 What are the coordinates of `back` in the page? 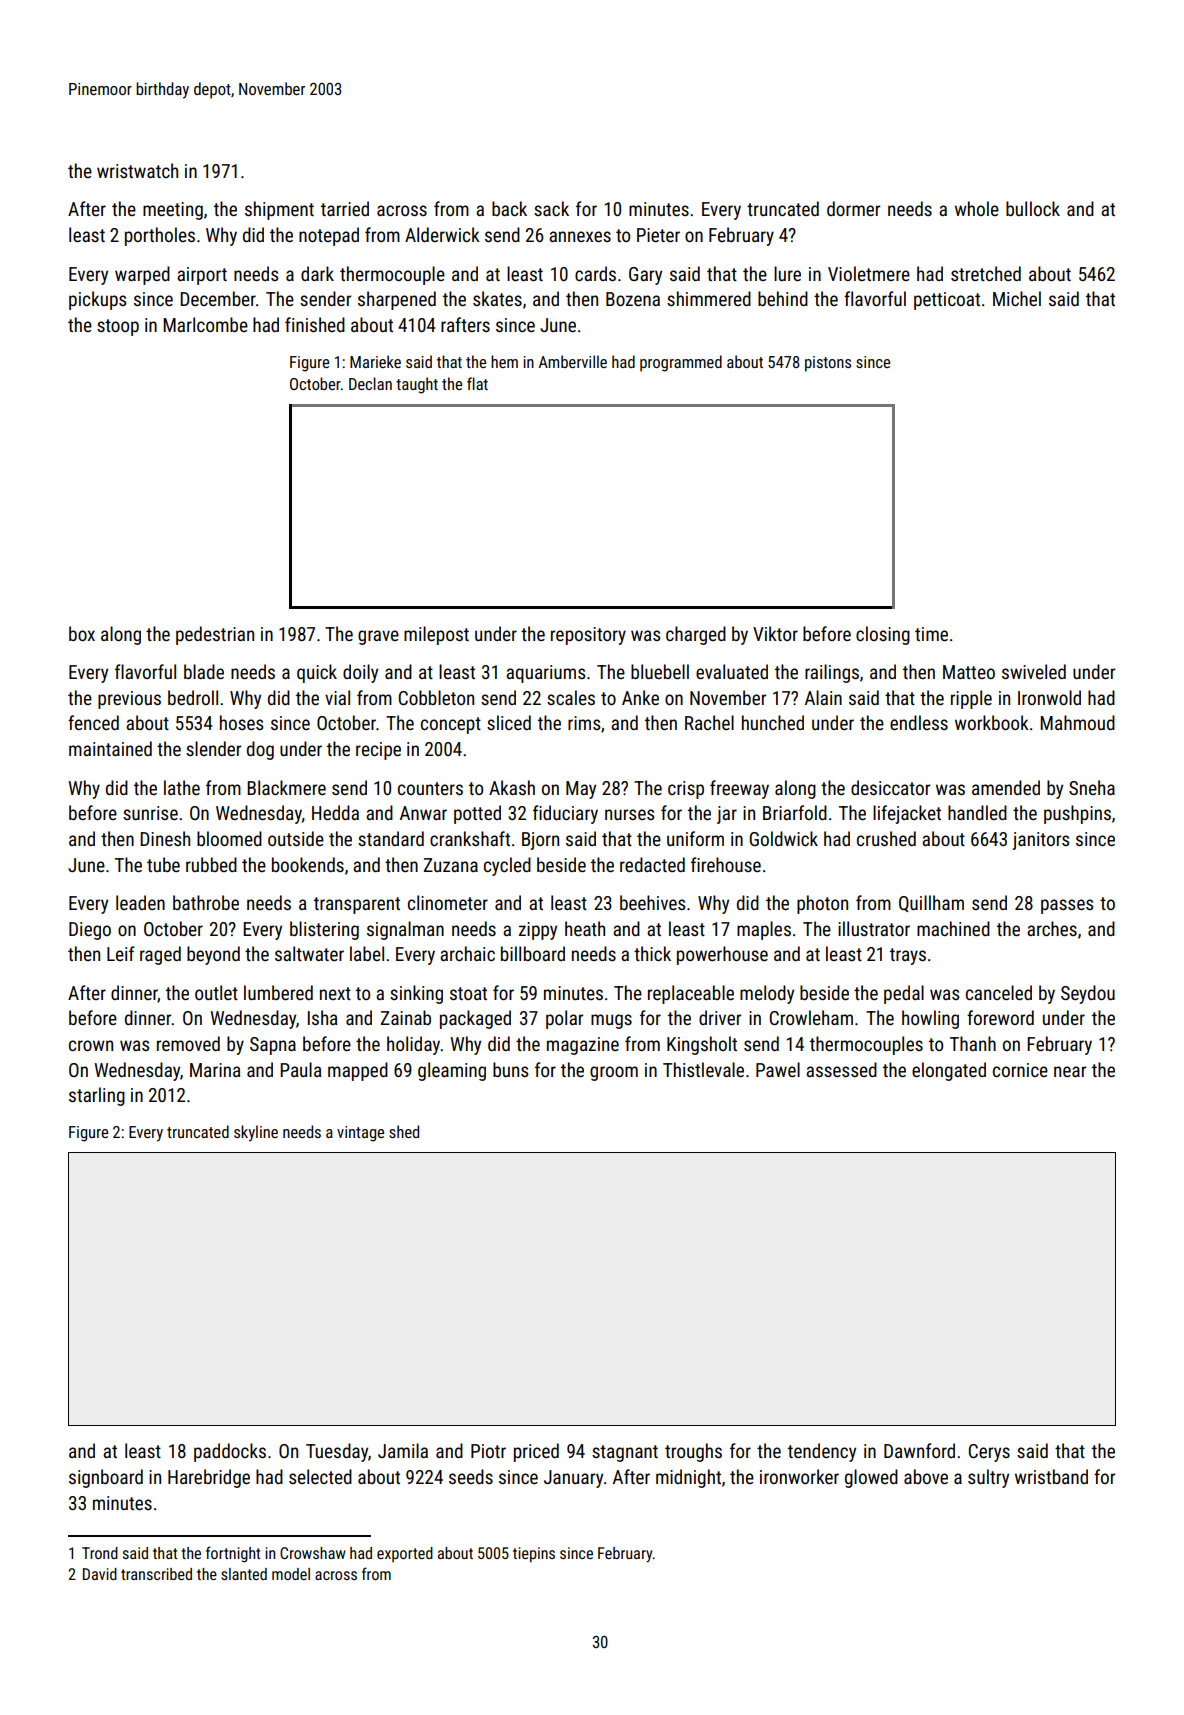 It's located at (509, 208).
